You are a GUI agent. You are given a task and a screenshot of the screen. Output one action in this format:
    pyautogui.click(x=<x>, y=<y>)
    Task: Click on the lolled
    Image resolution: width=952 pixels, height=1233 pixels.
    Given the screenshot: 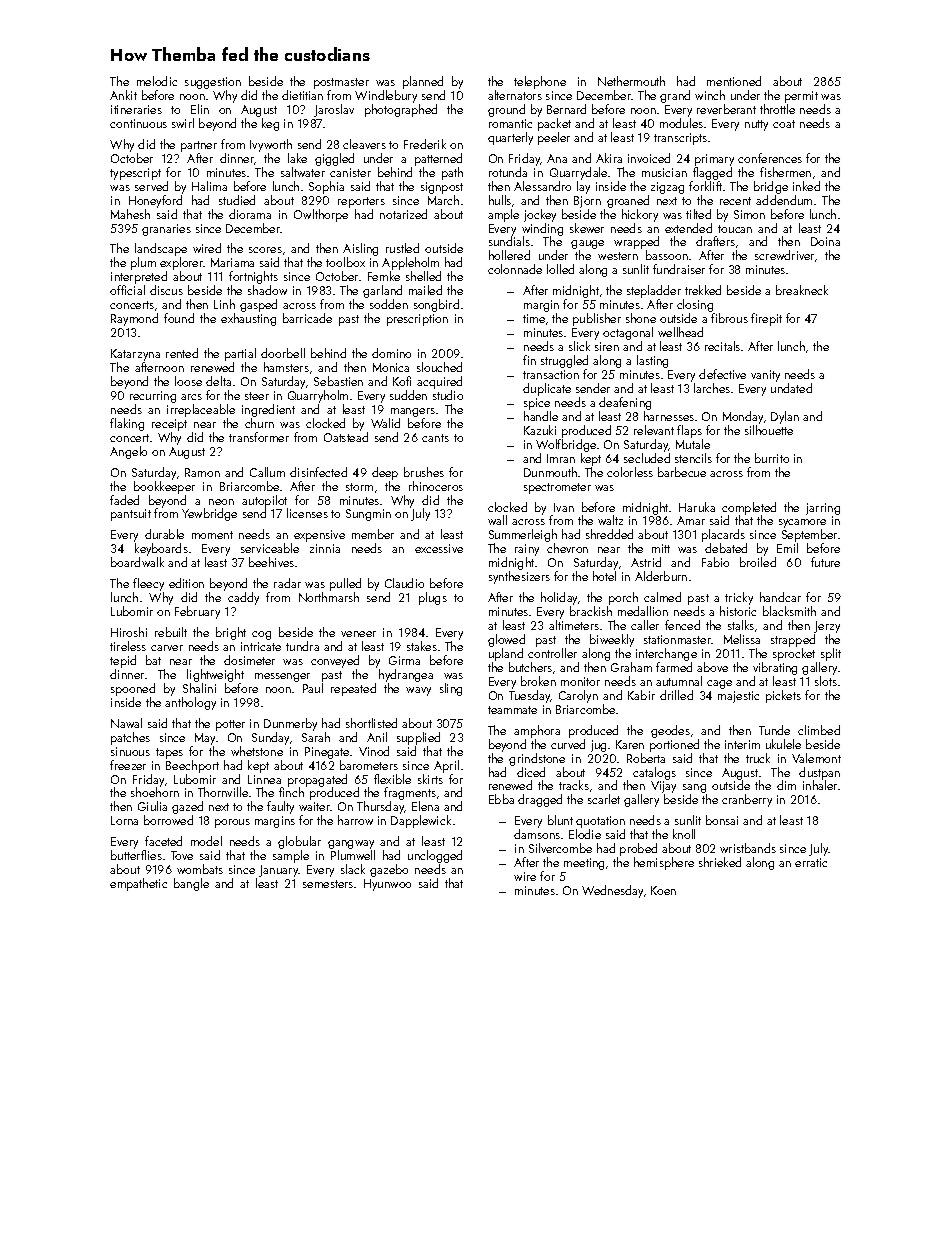 What is the action you would take?
    pyautogui.click(x=560, y=269)
